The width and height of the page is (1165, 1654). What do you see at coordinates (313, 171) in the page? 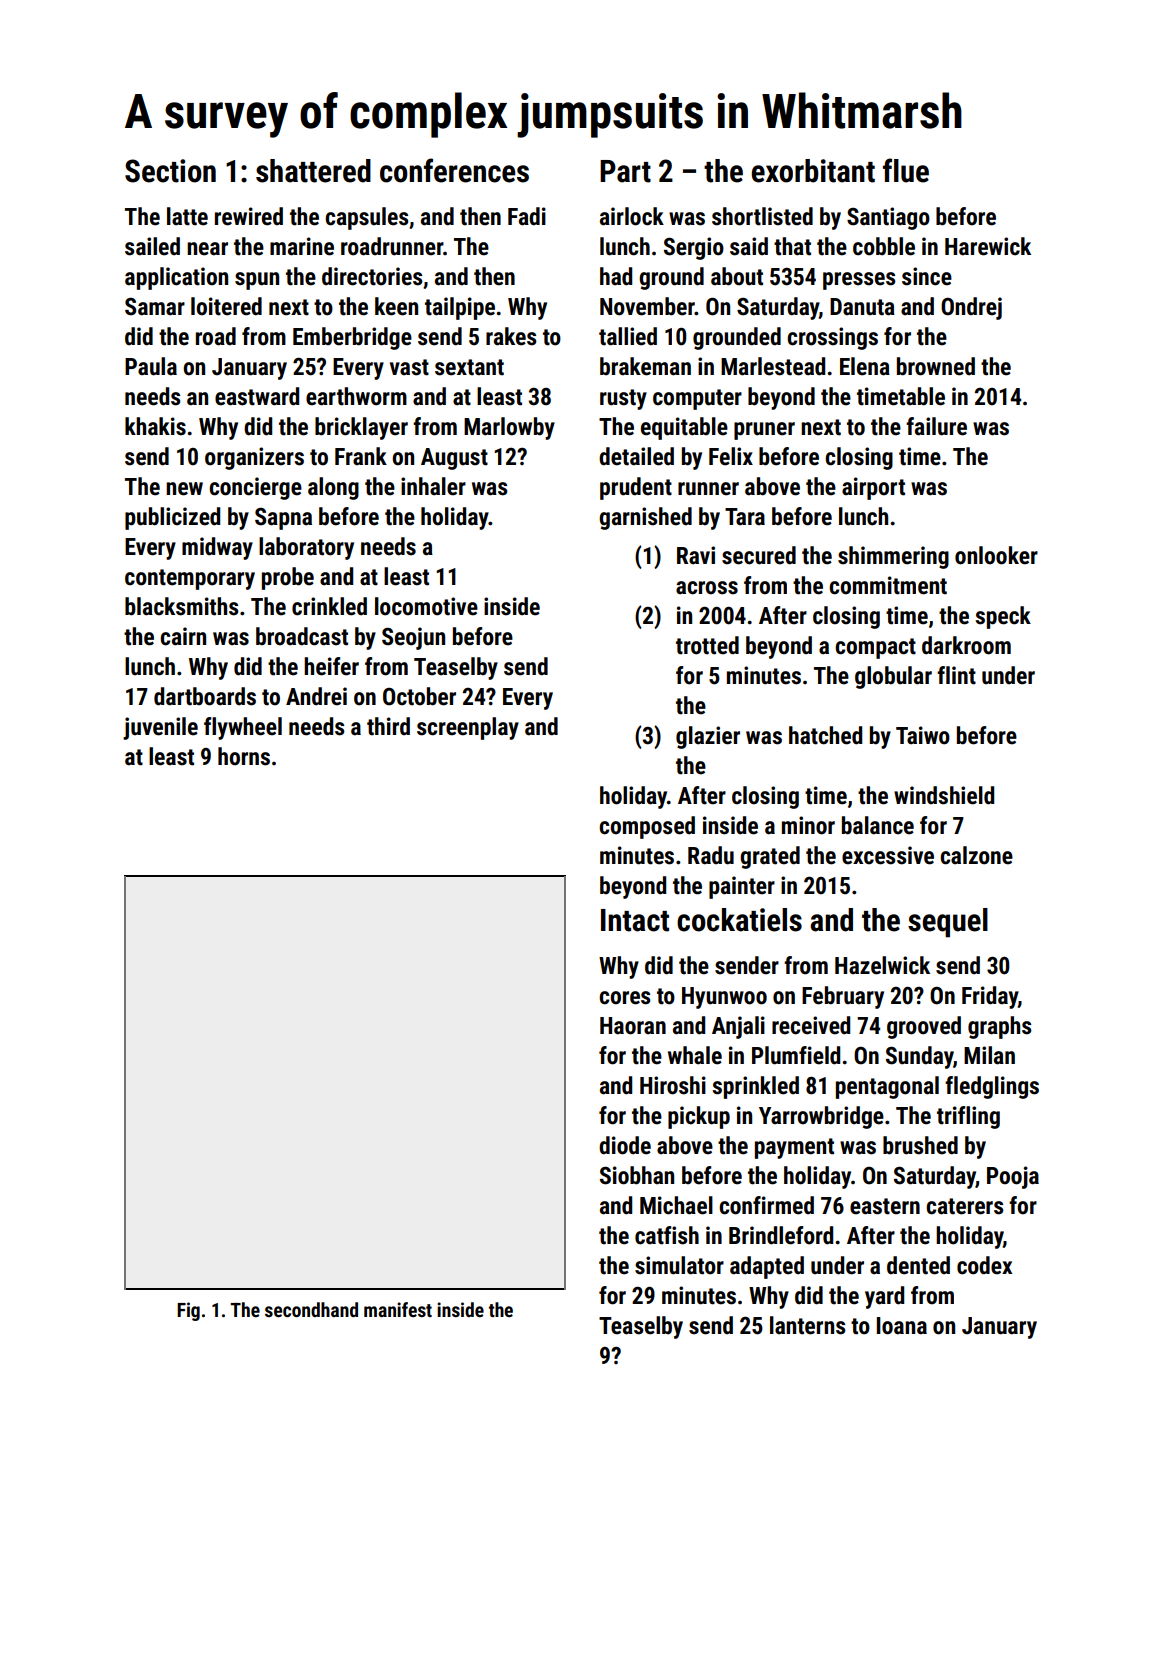
I see `shattered` at bounding box center [313, 171].
